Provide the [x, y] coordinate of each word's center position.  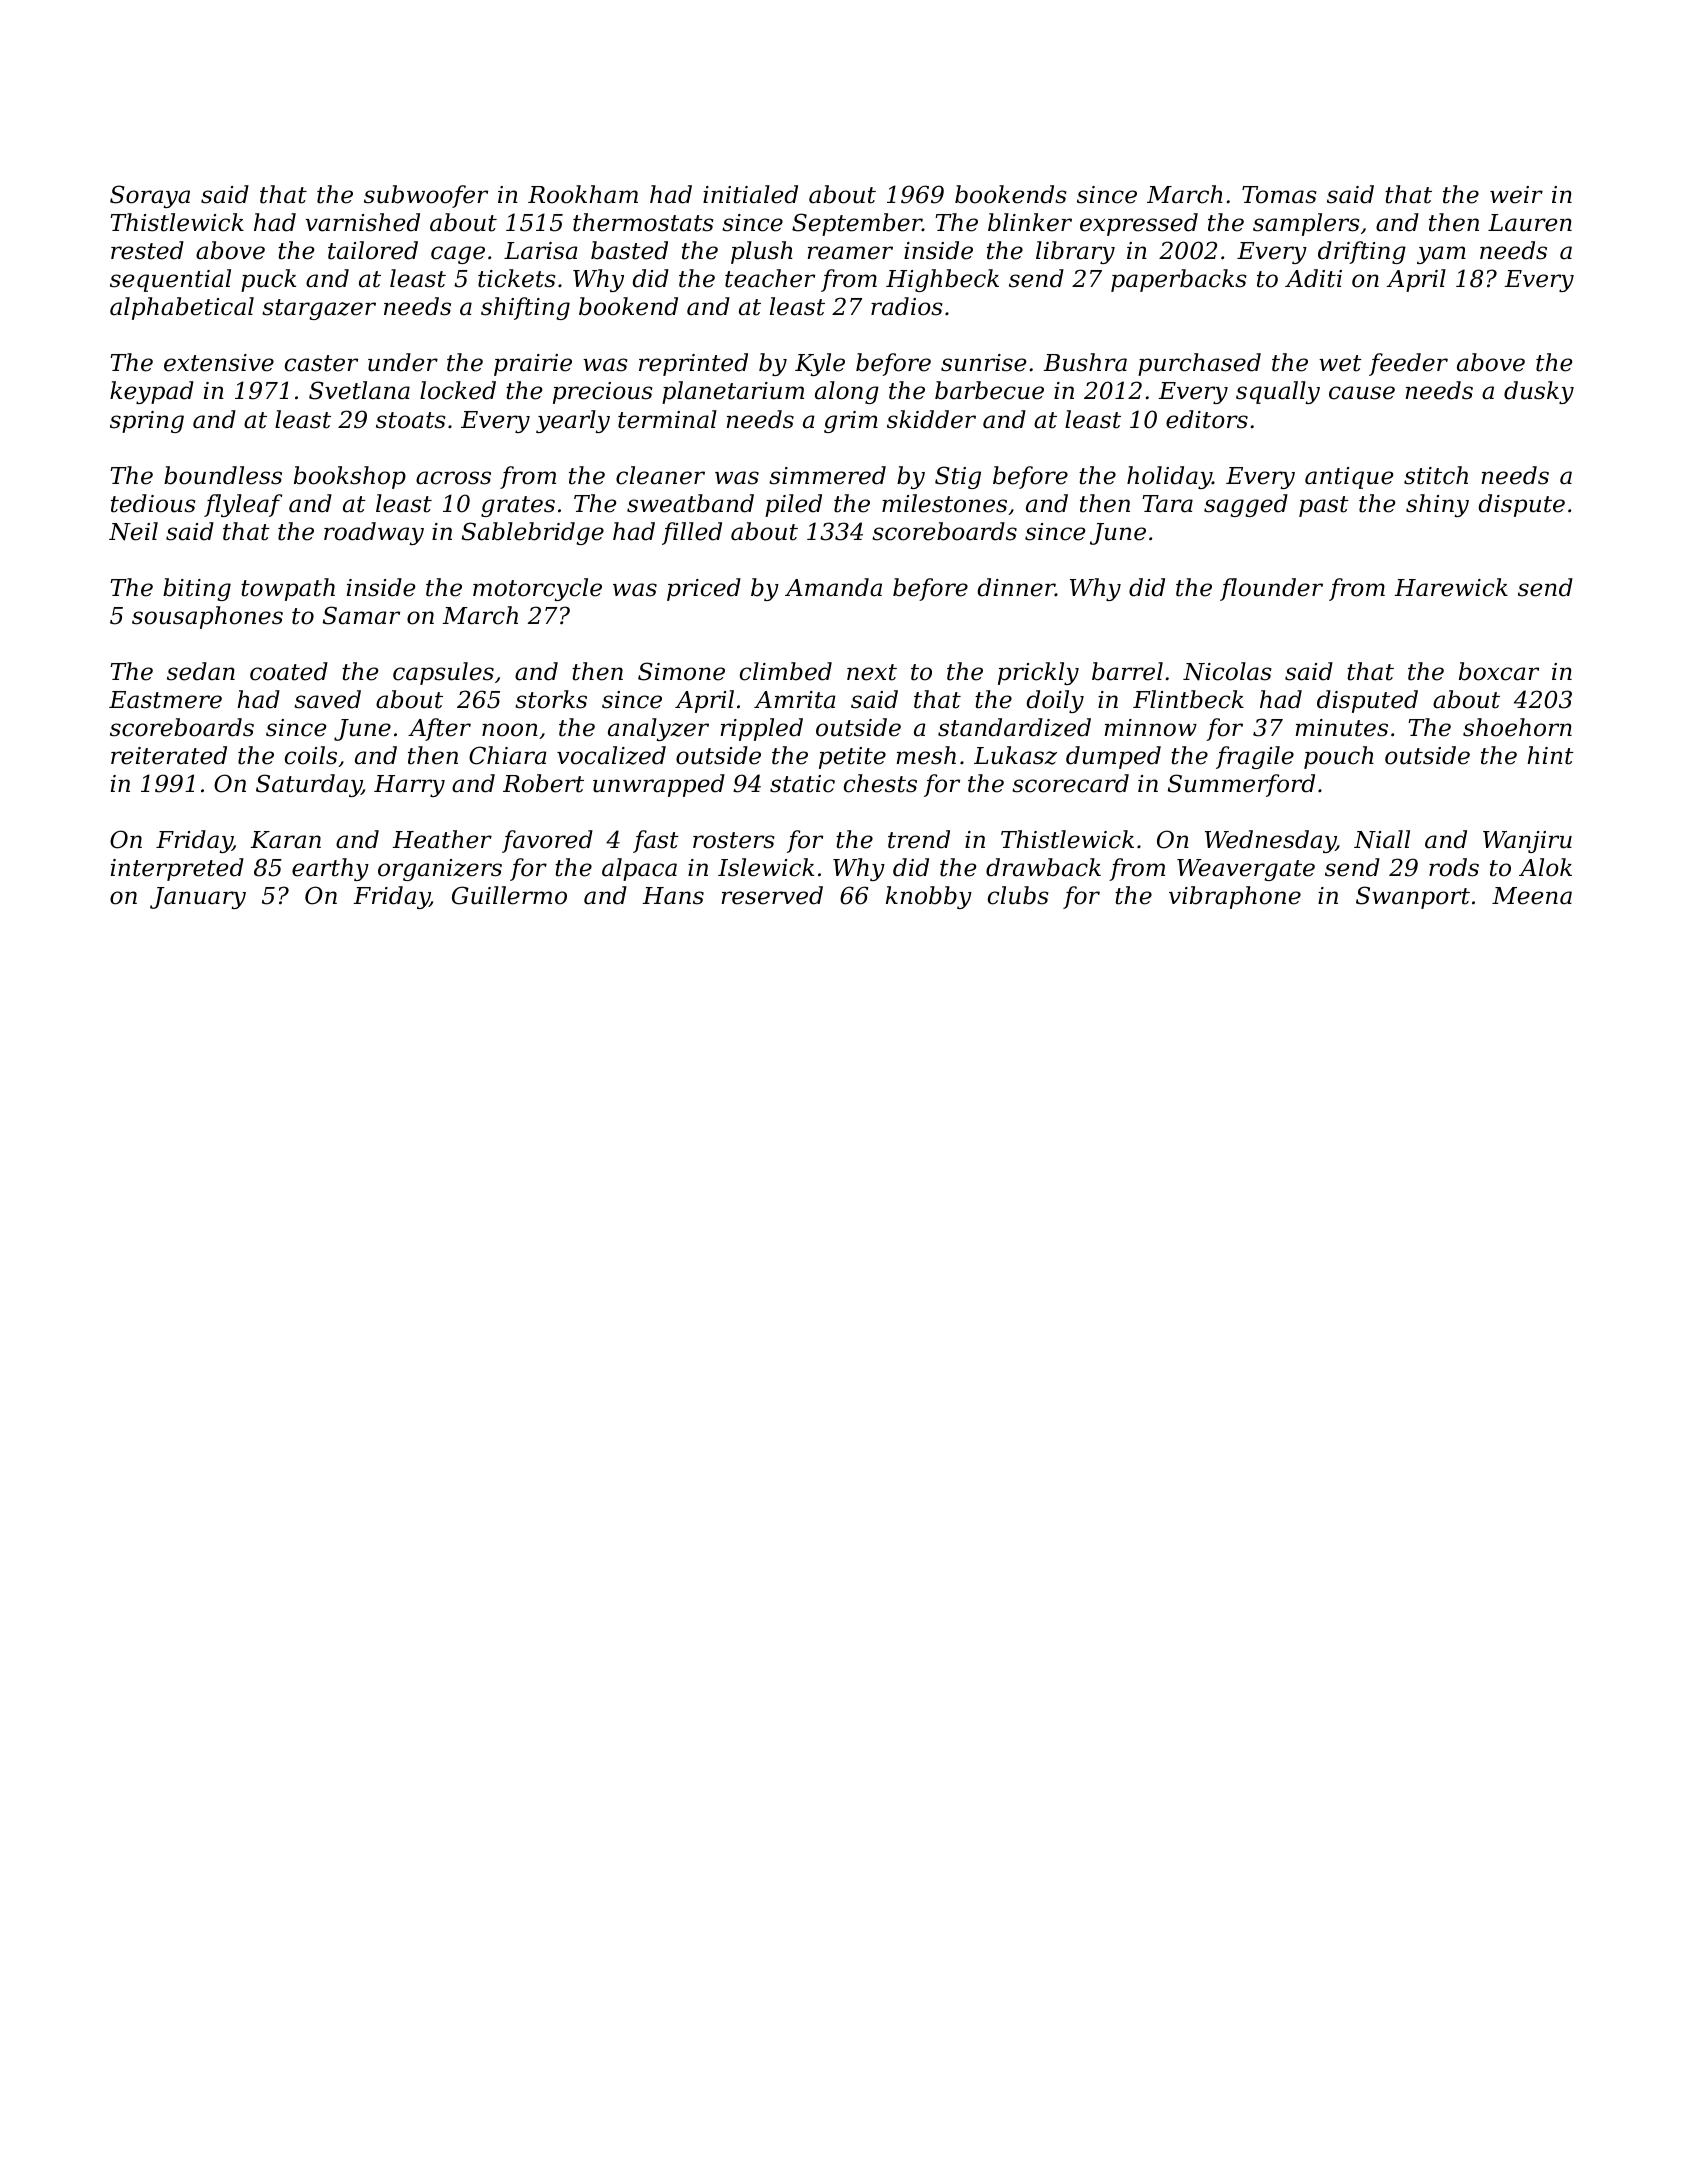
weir [1516, 195]
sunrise [984, 363]
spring [147, 422]
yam [1441, 255]
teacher [770, 278]
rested [147, 250]
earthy [330, 869]
